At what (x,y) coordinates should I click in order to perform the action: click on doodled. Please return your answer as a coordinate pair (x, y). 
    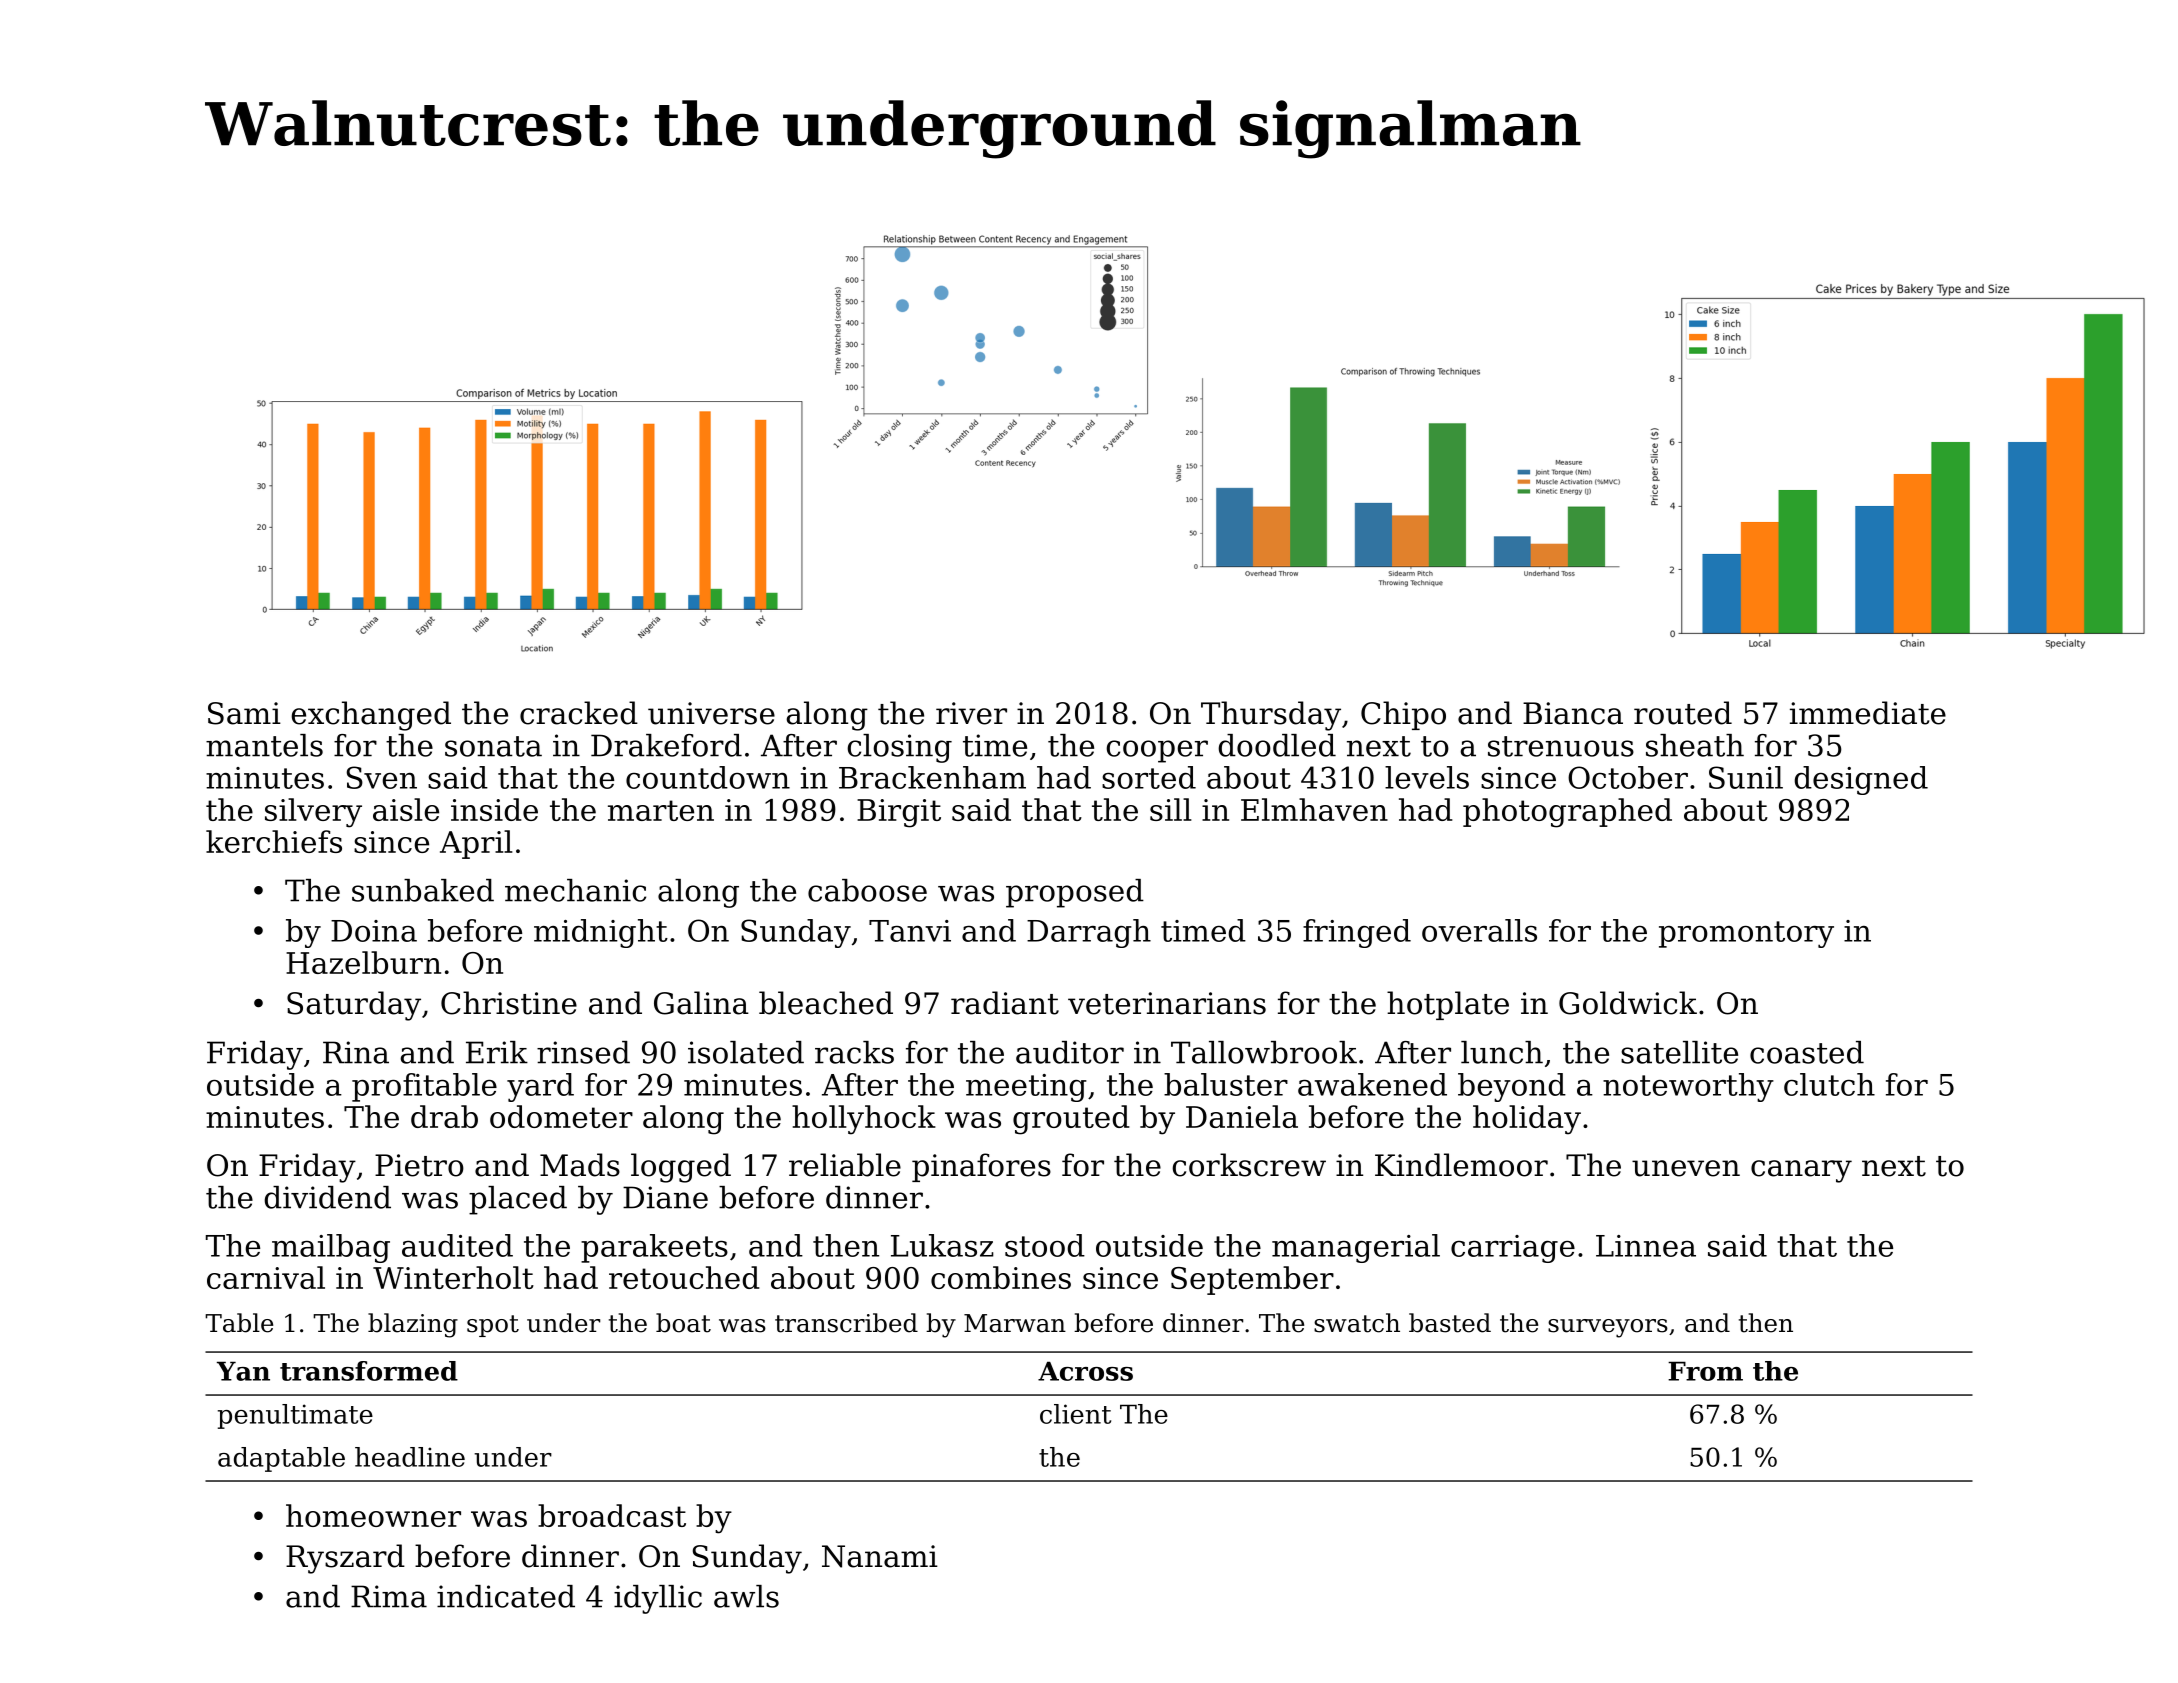
    Looking at the image, I should click on (1277, 745).
